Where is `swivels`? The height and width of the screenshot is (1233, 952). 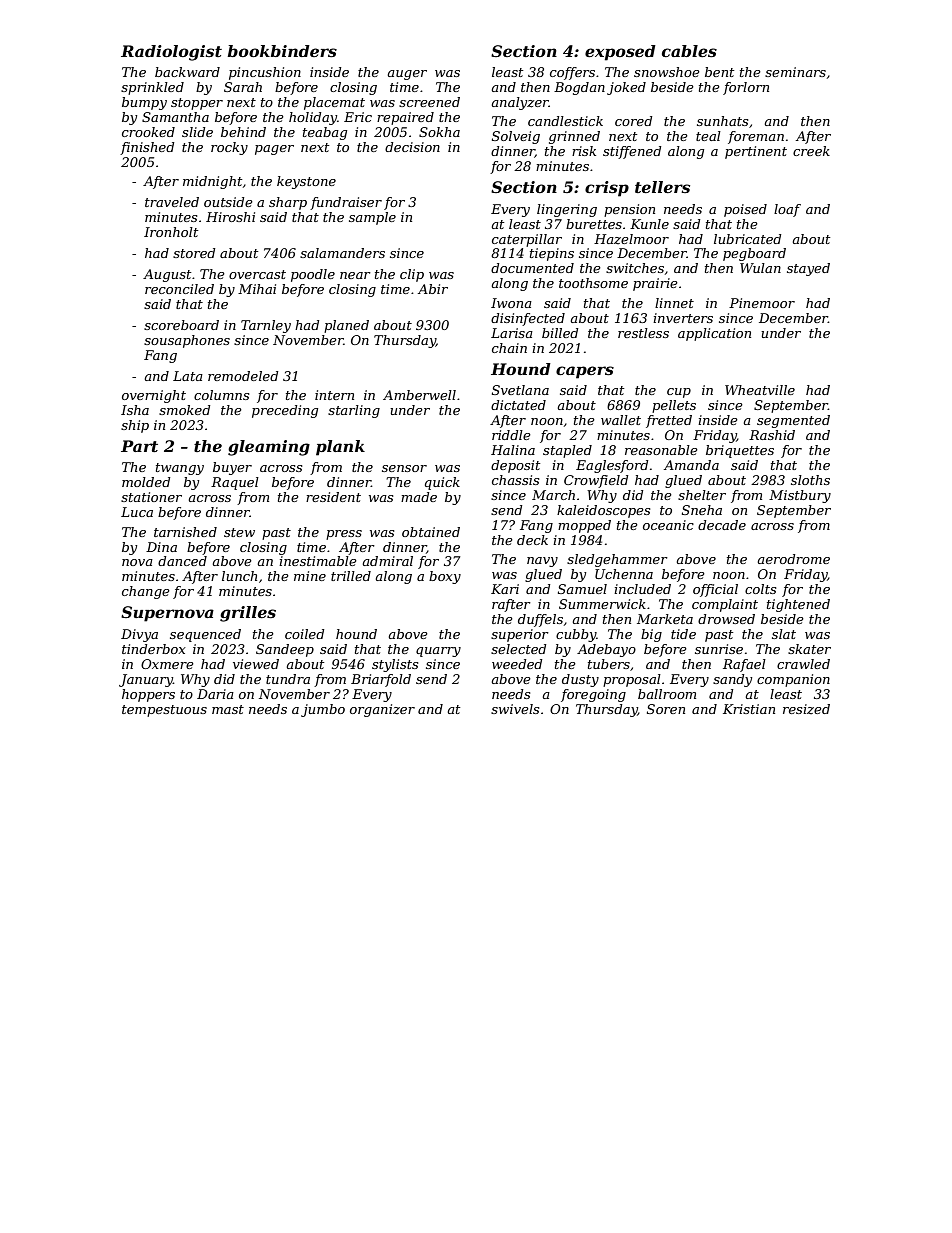 swivels is located at coordinates (515, 709).
